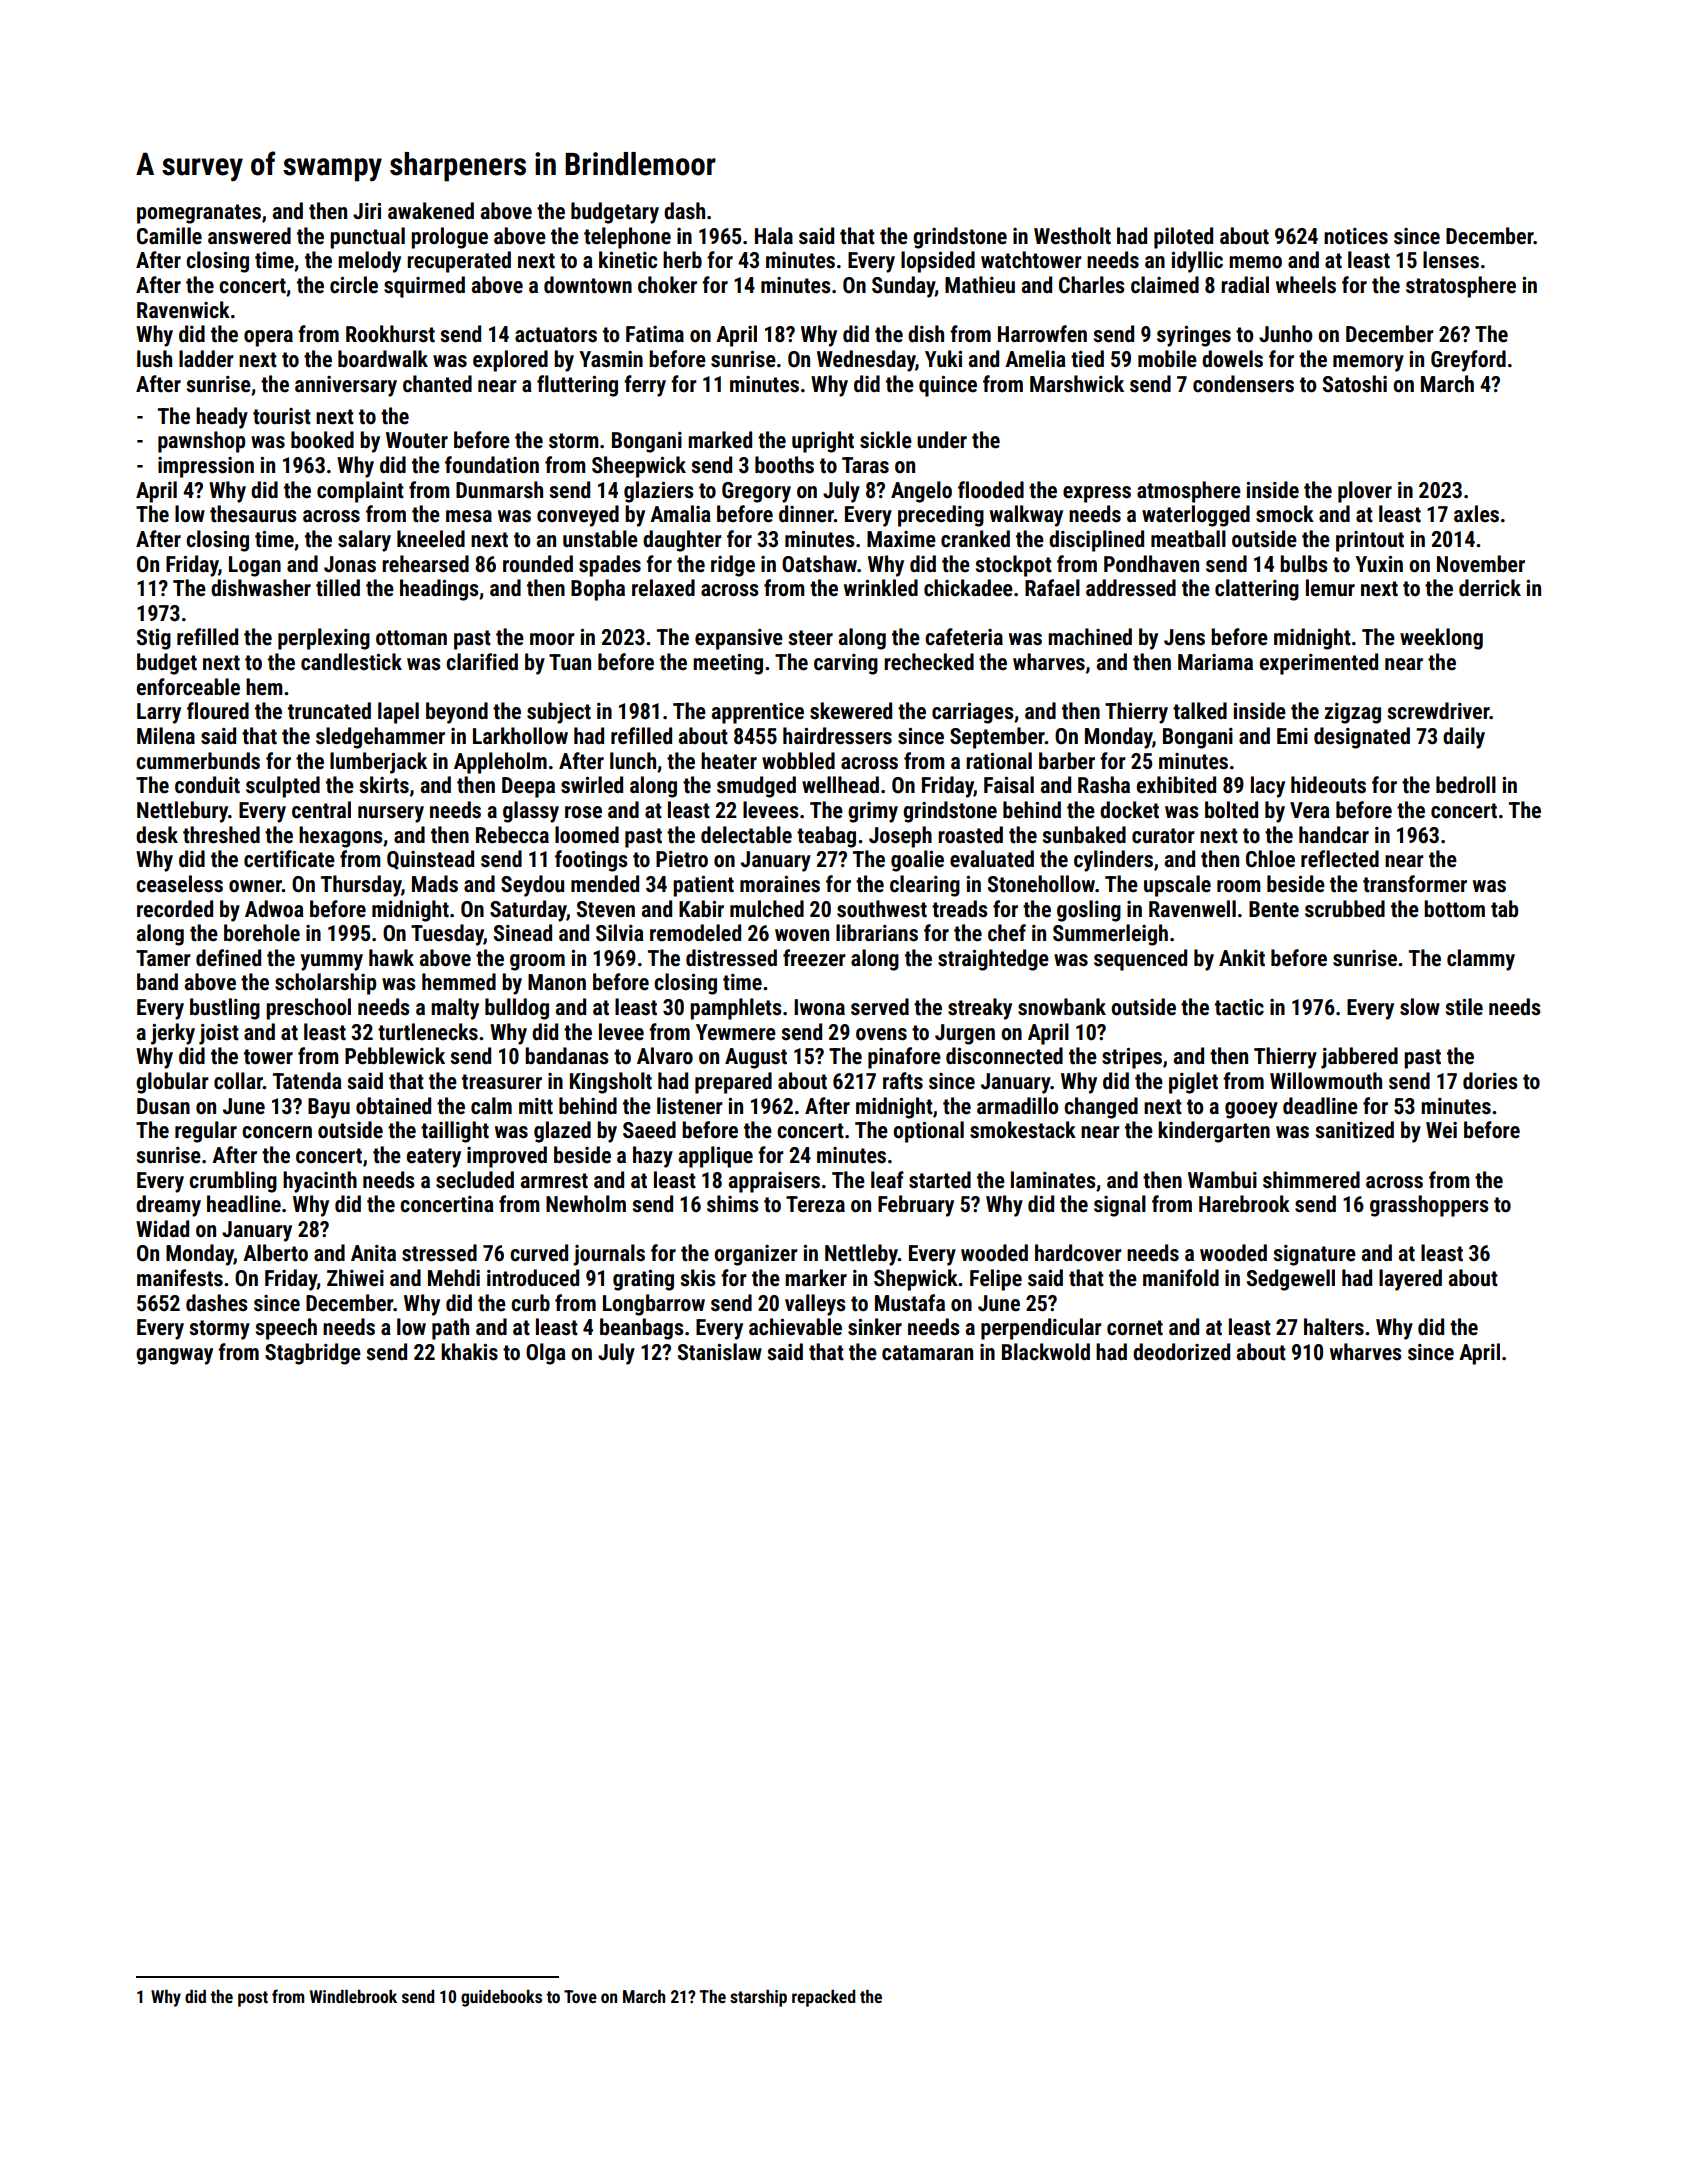 The image size is (1683, 2178). Describe the element at coordinates (758, 1998) in the screenshot. I see `starship` at that location.
